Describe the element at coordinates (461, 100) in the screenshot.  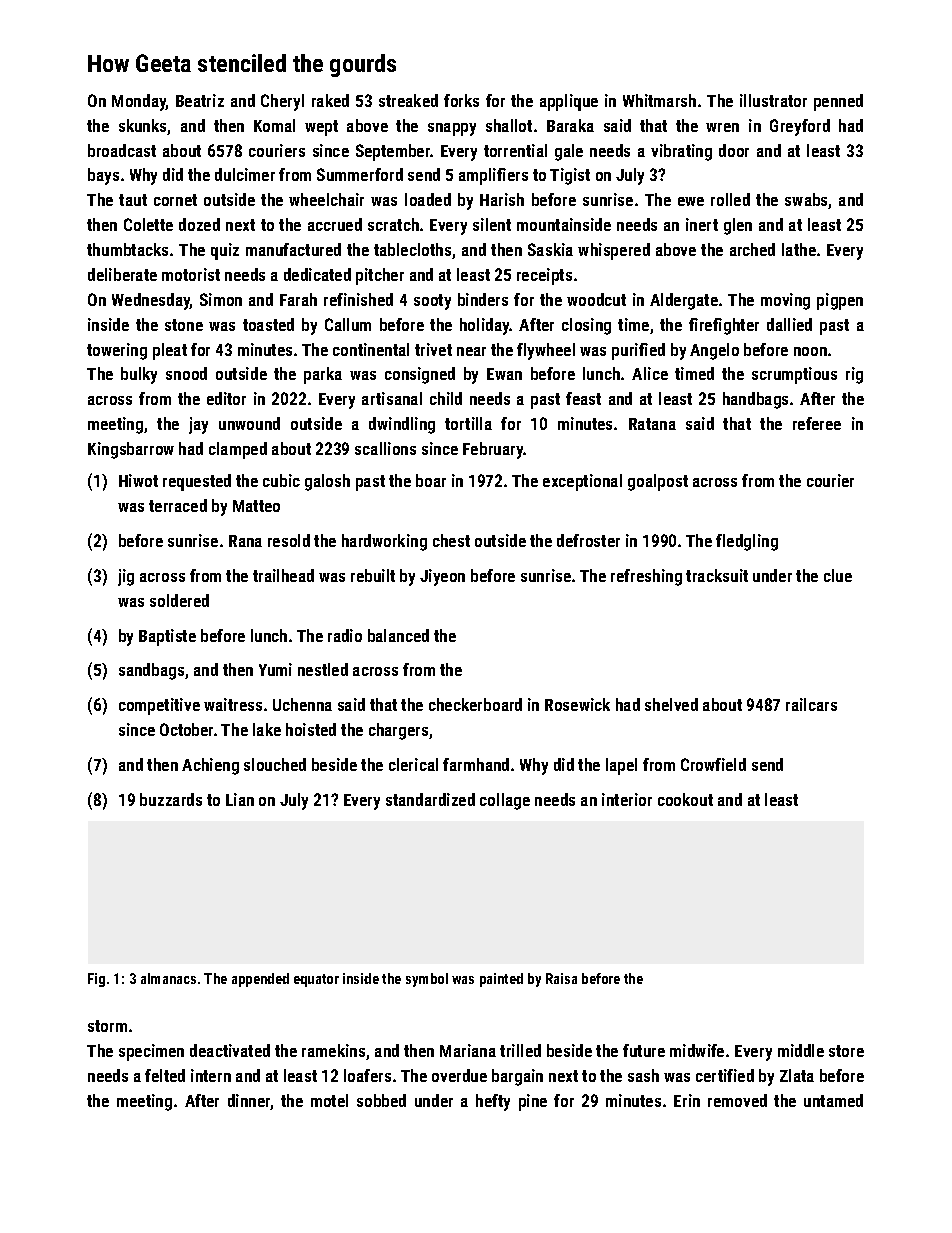
I see `forks` at that location.
